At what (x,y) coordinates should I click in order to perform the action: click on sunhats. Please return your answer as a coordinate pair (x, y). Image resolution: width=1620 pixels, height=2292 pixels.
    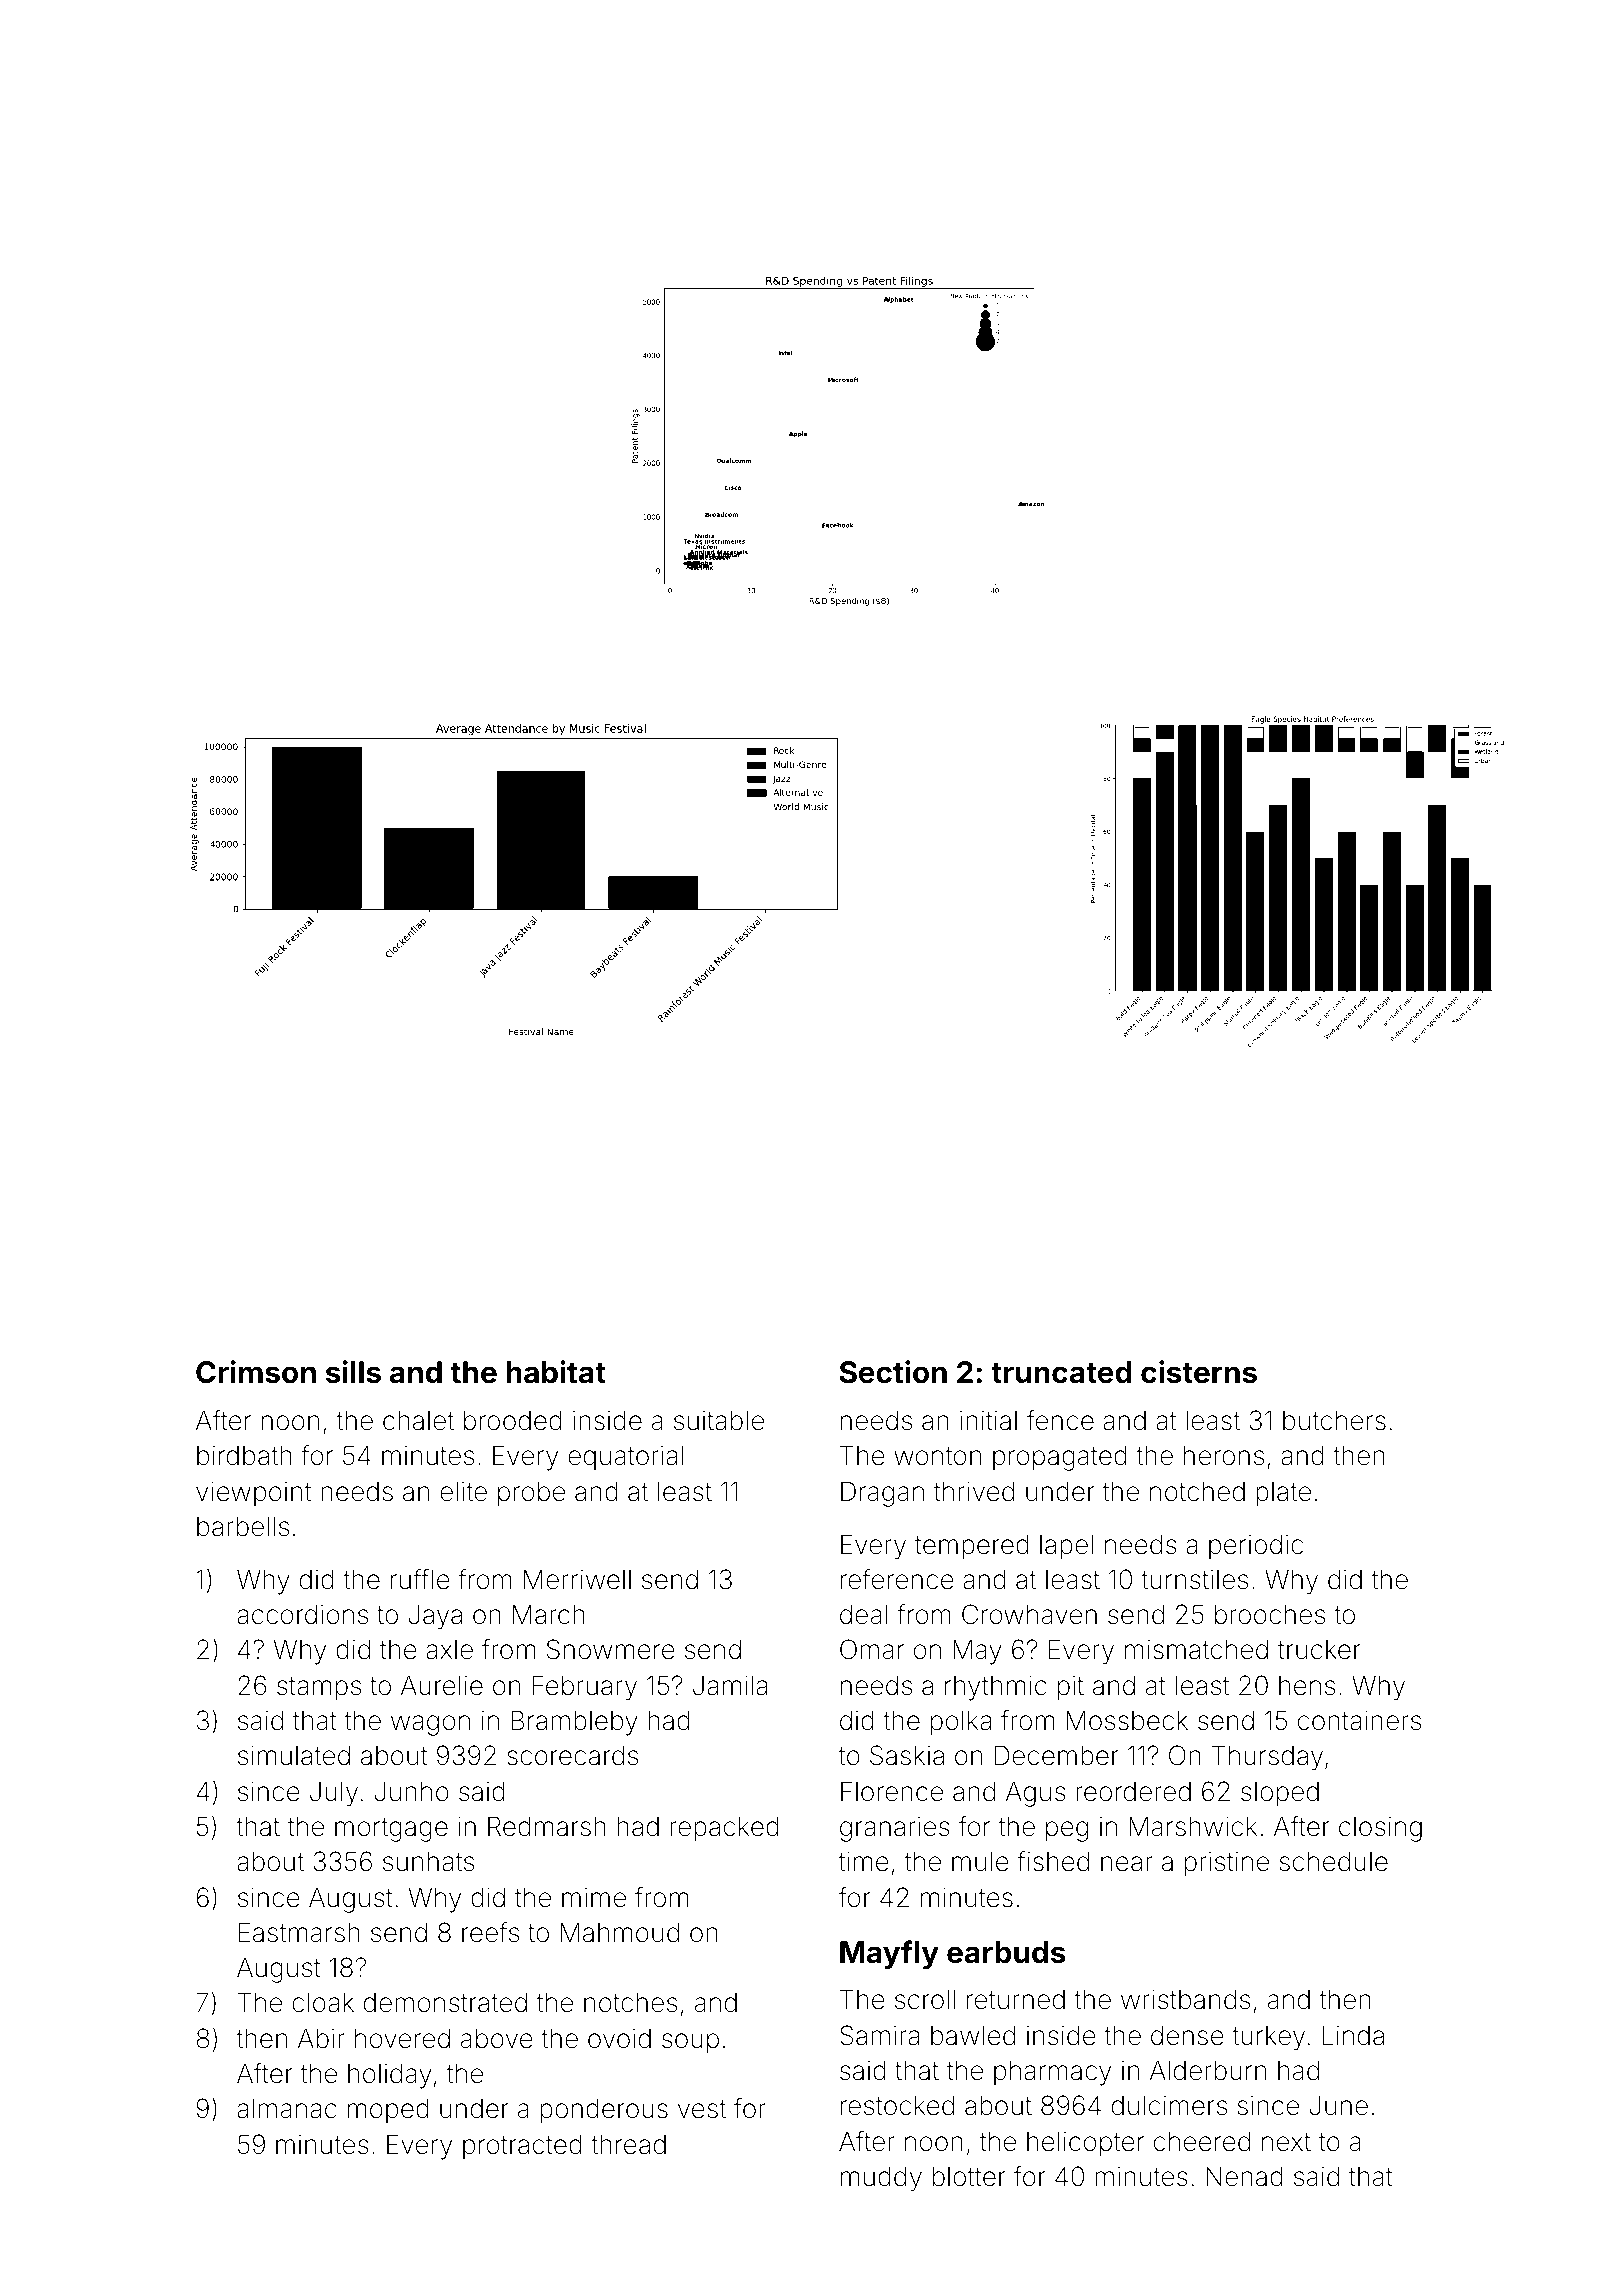
    Looking at the image, I should click on (428, 1861).
